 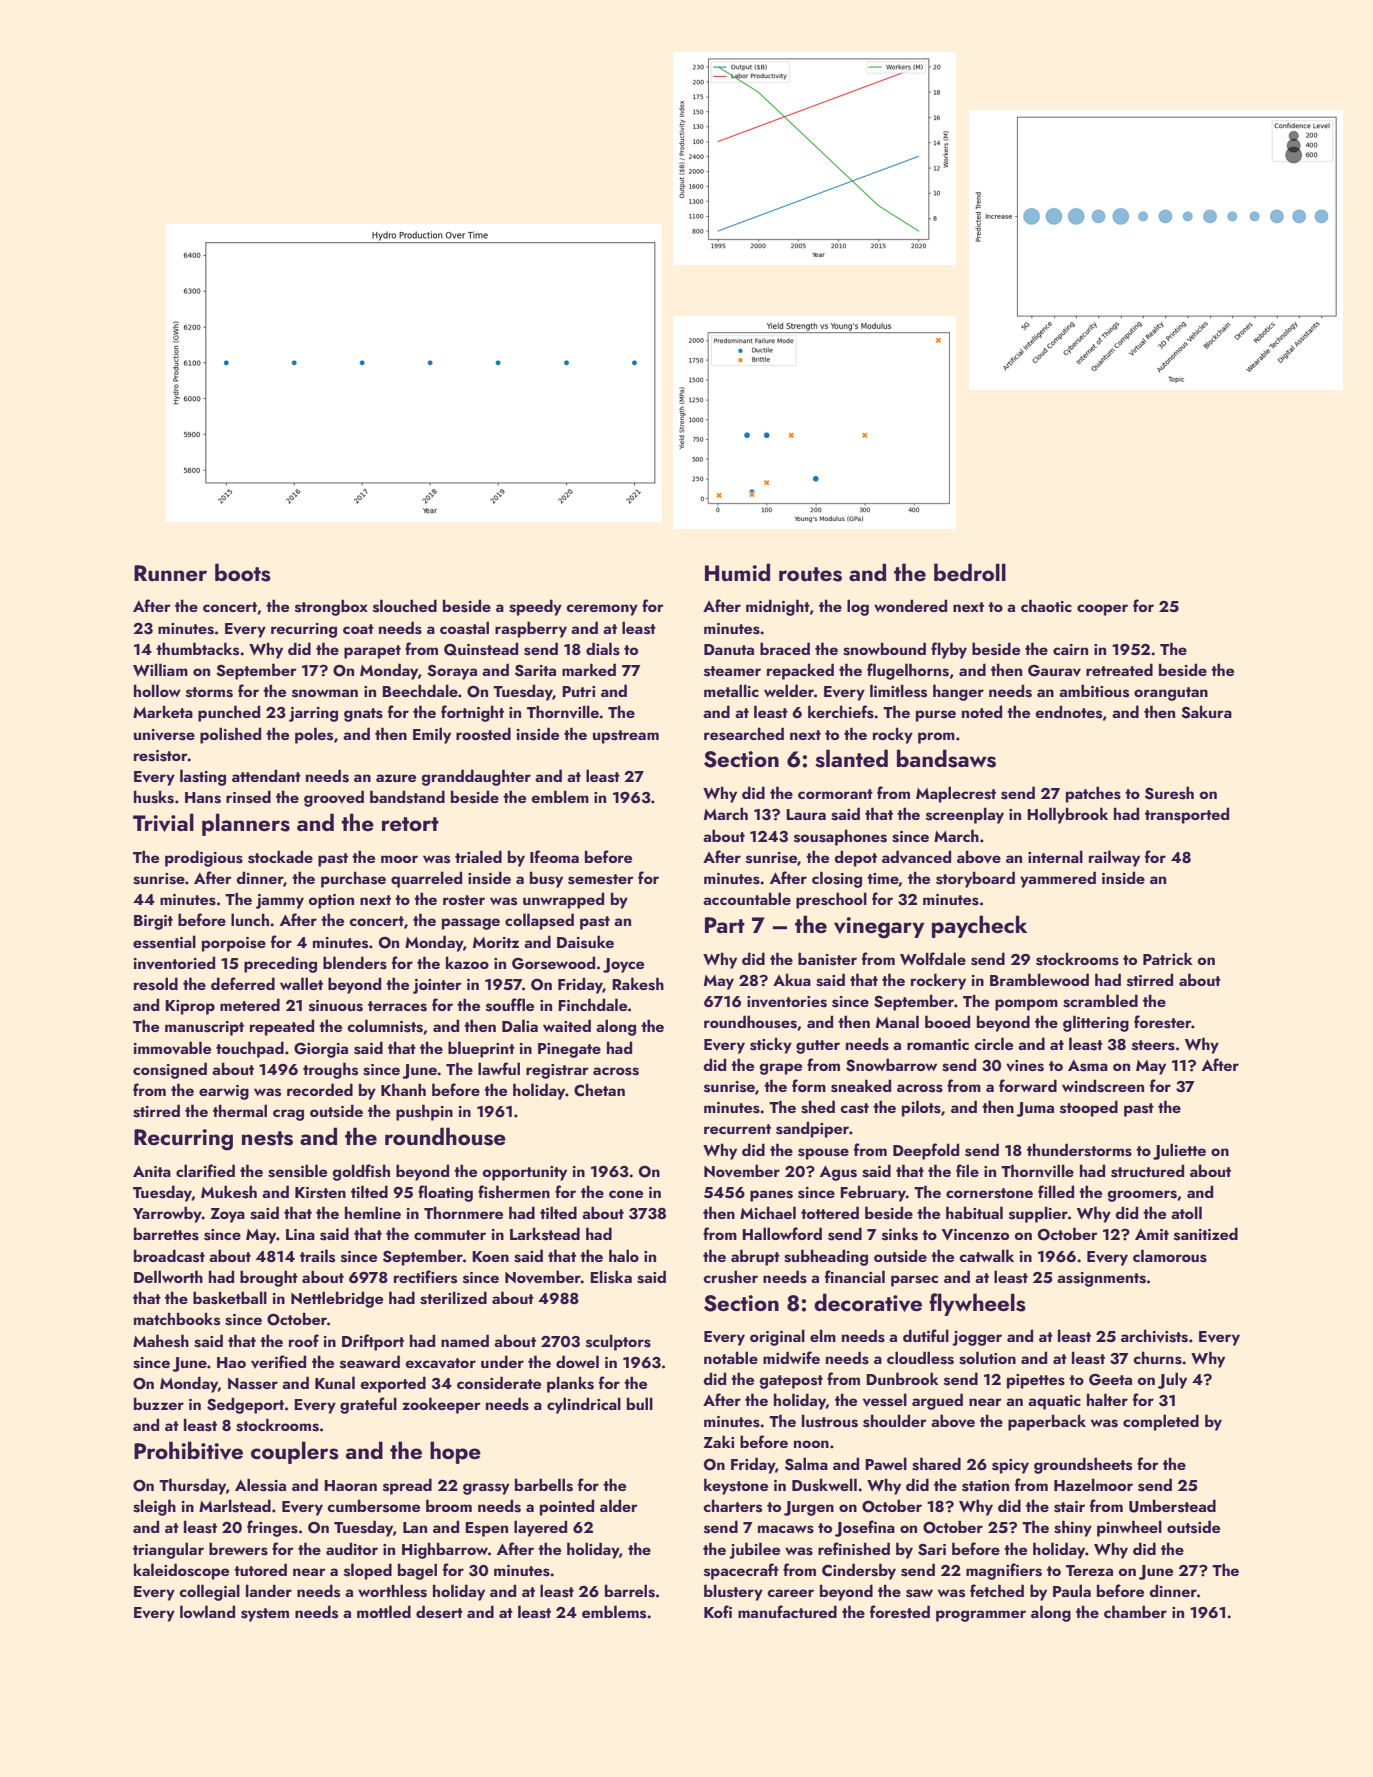 I want to click on bandstand, so click(x=407, y=797).
